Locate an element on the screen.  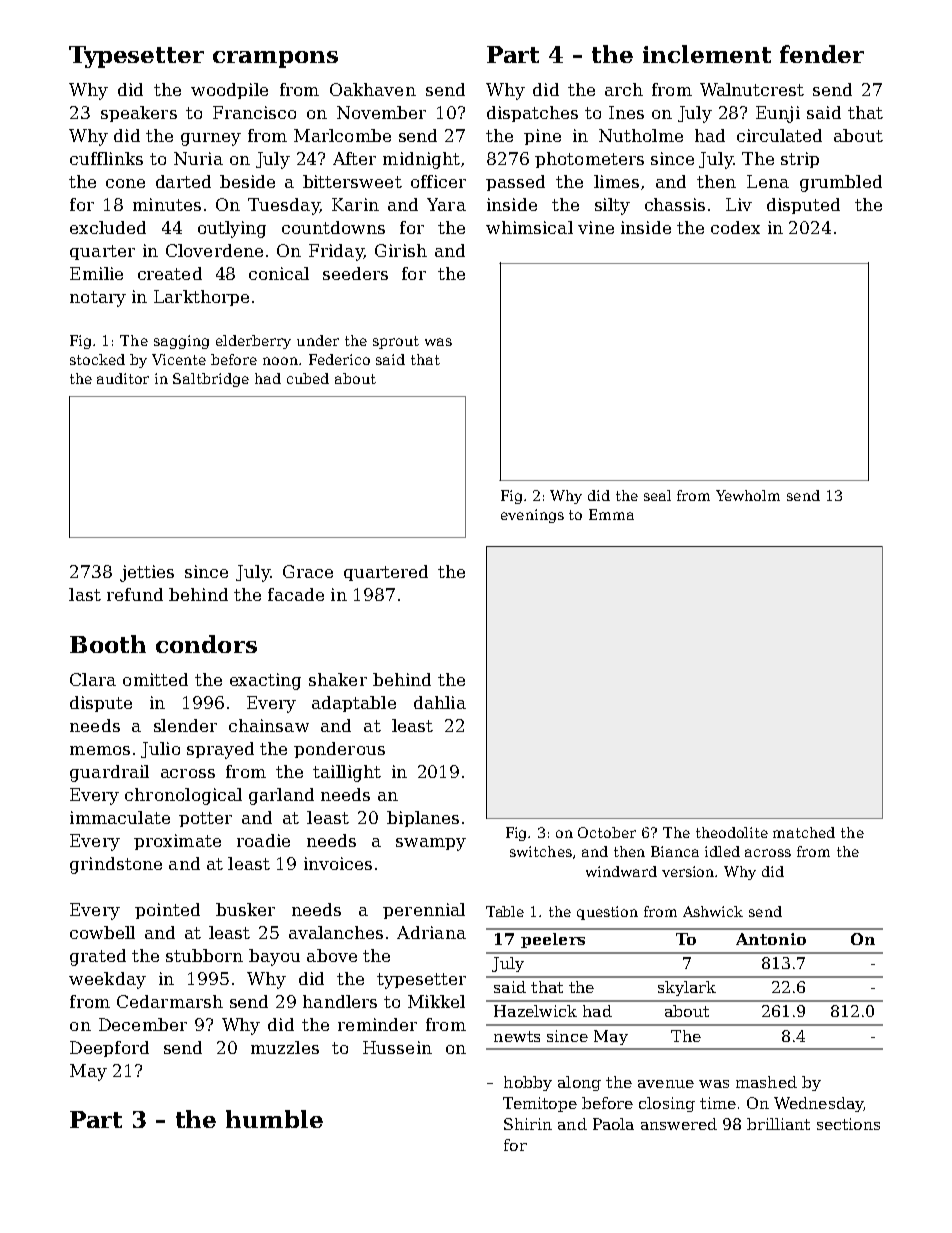
excluded is located at coordinates (108, 227).
